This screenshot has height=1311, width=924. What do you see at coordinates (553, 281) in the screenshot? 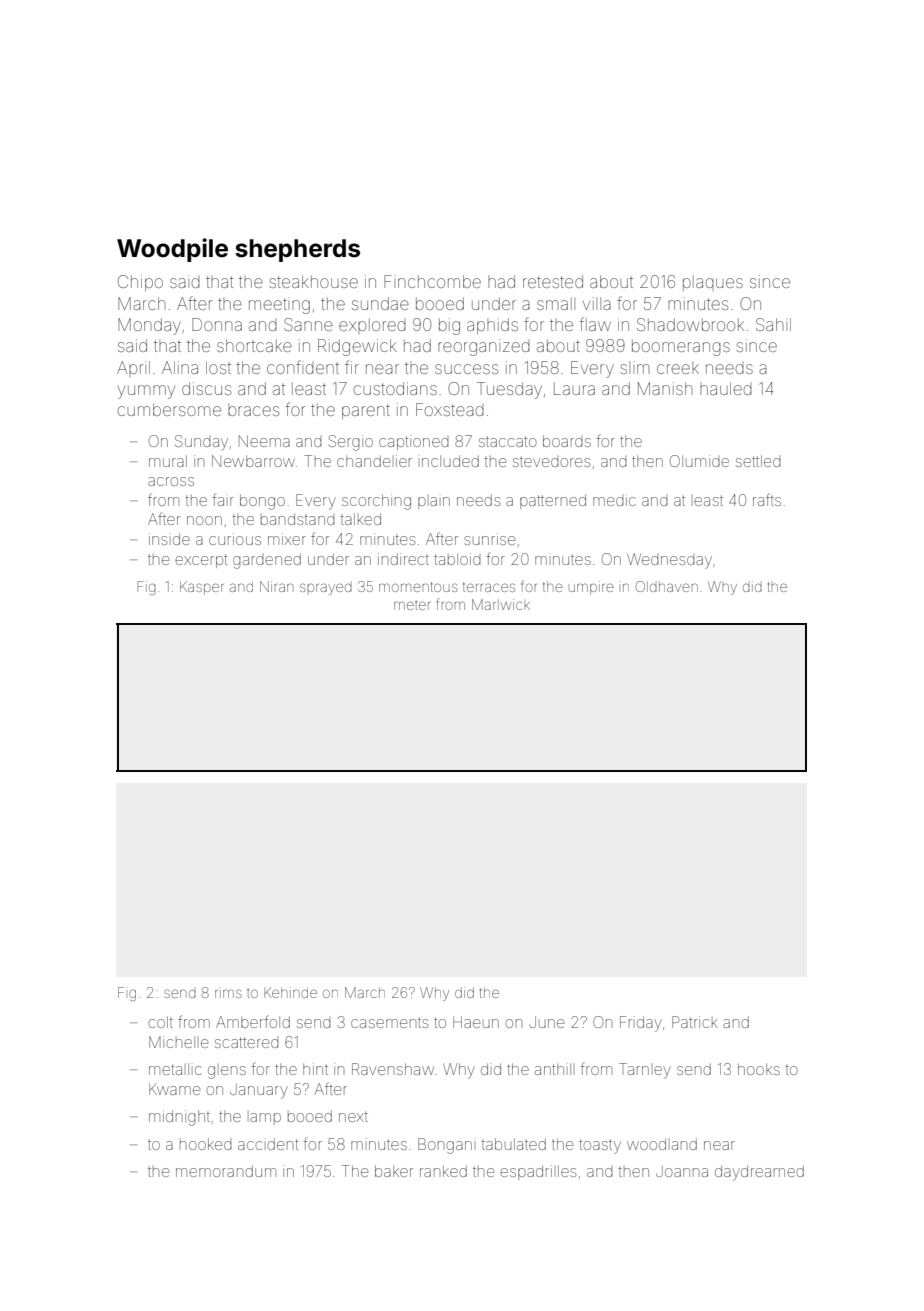
I see `retested` at bounding box center [553, 281].
